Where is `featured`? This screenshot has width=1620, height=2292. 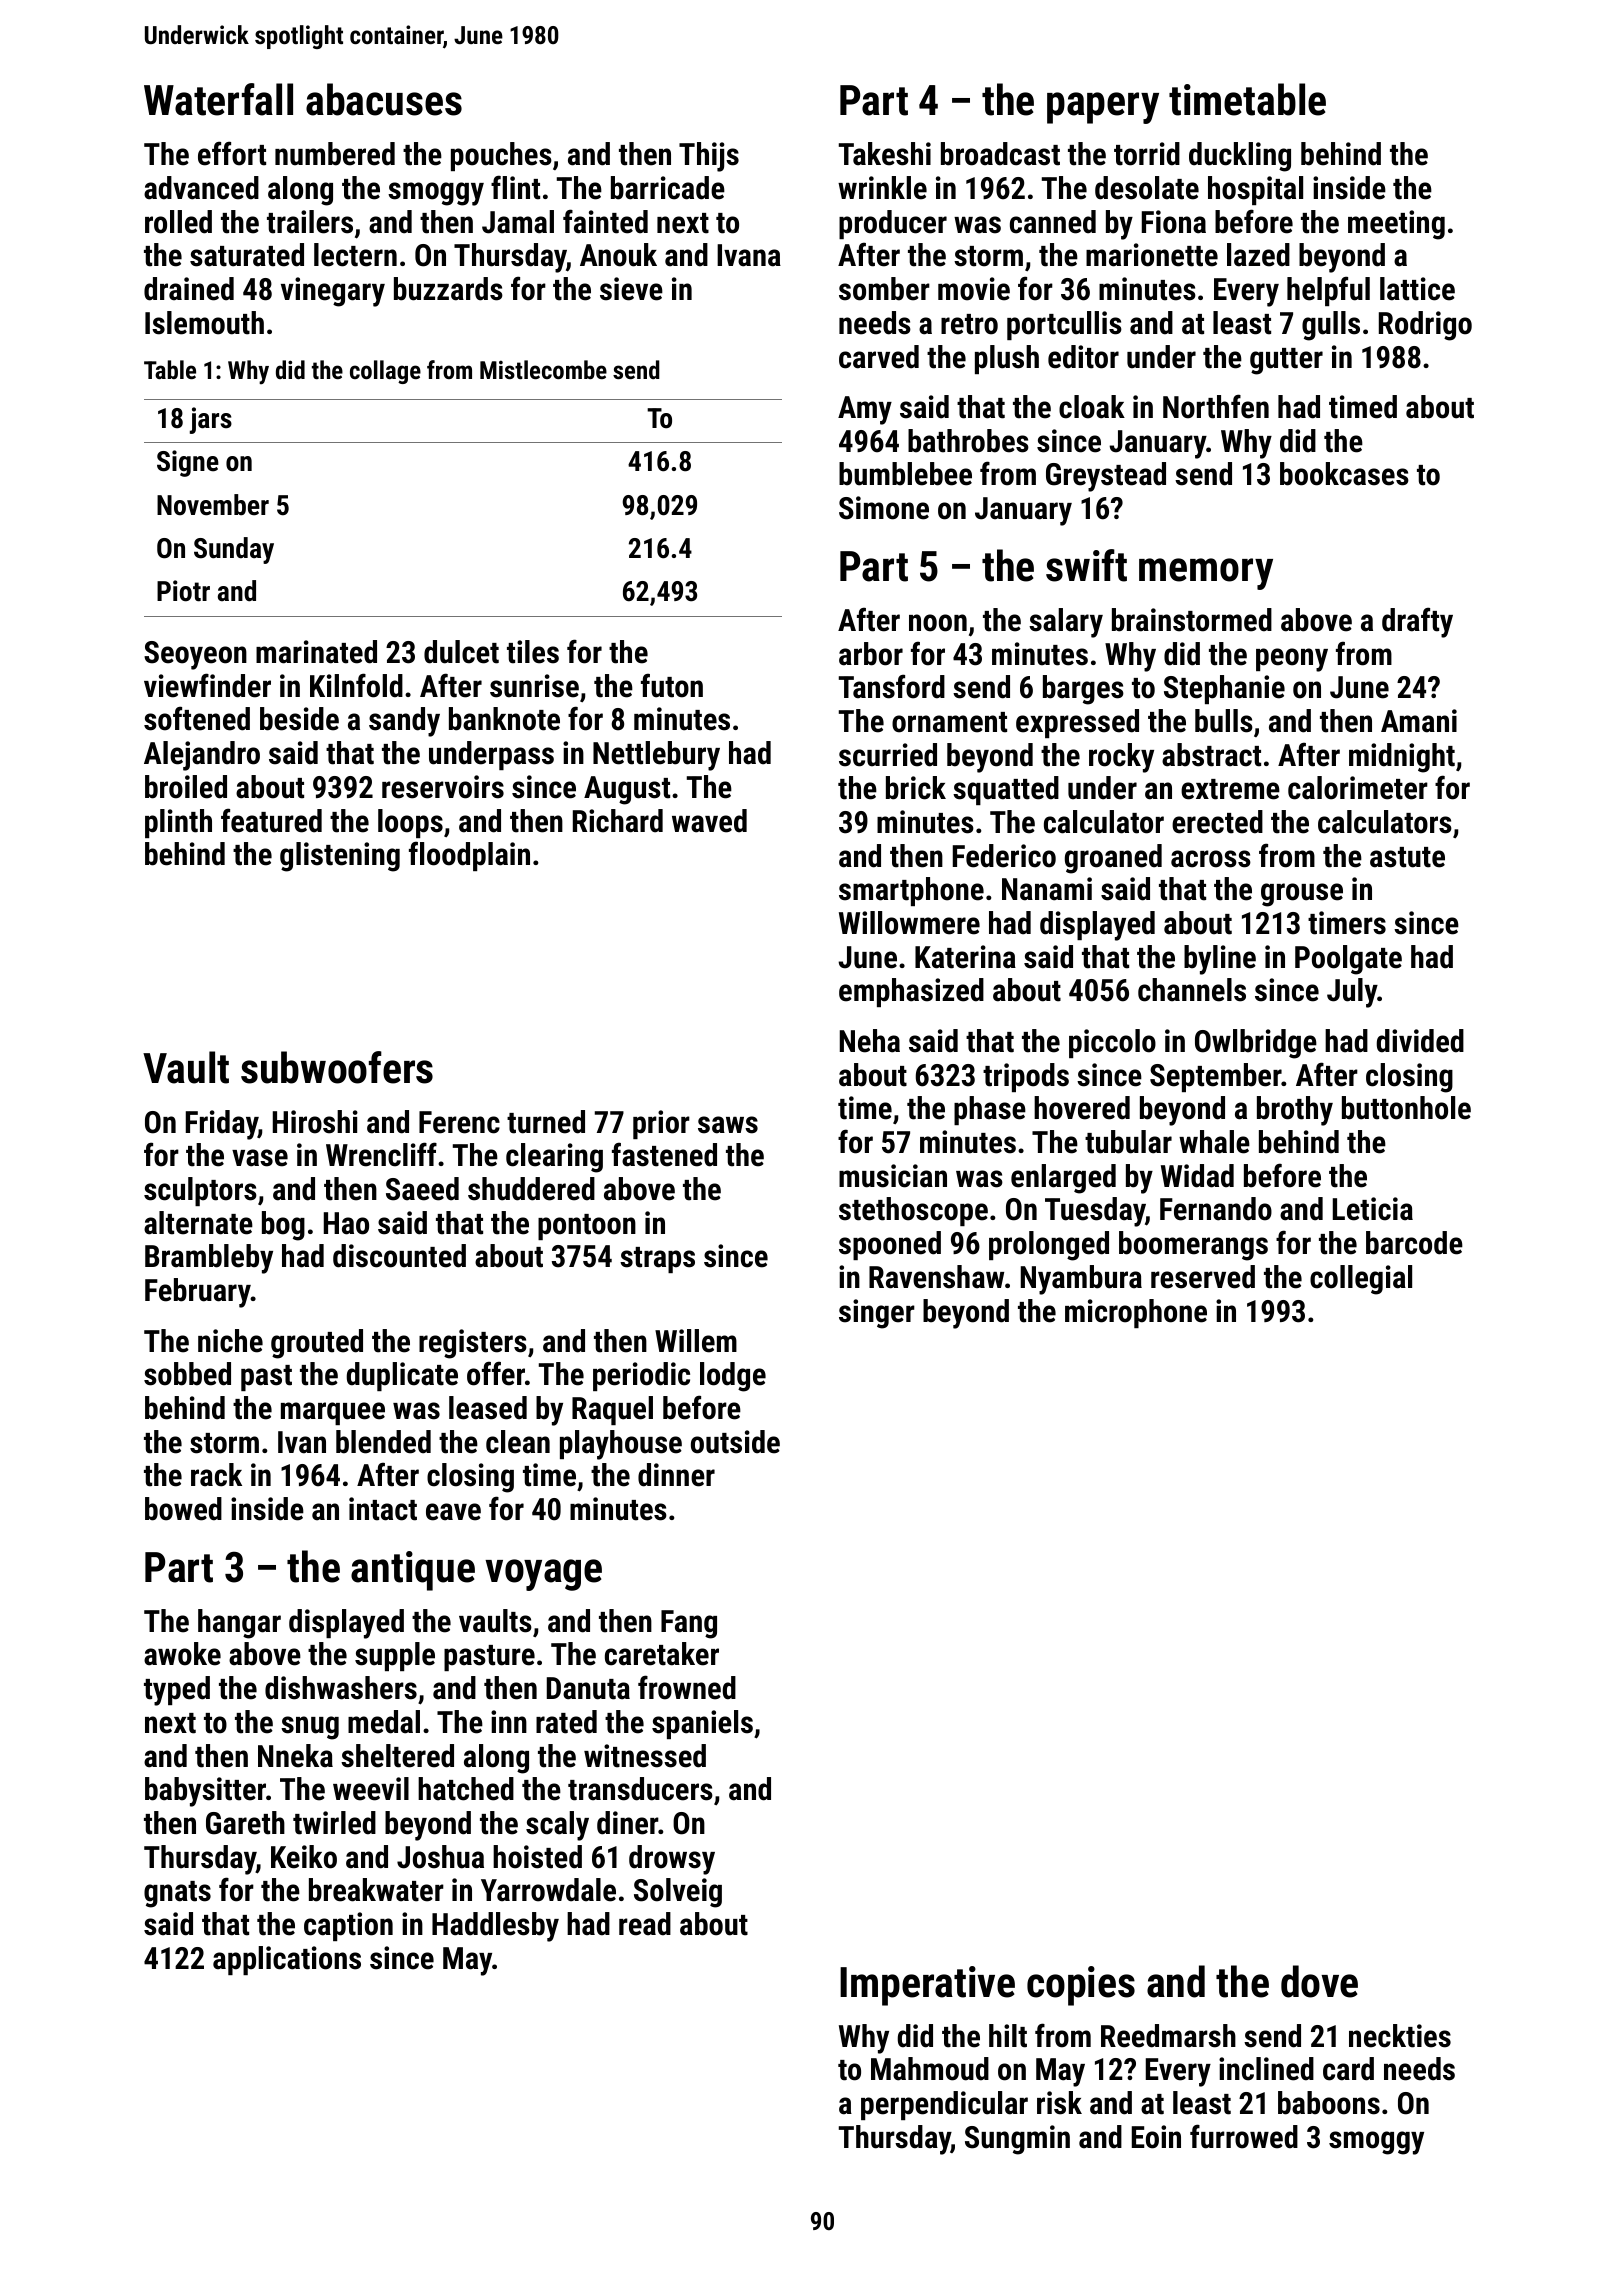 featured is located at coordinates (271, 820).
